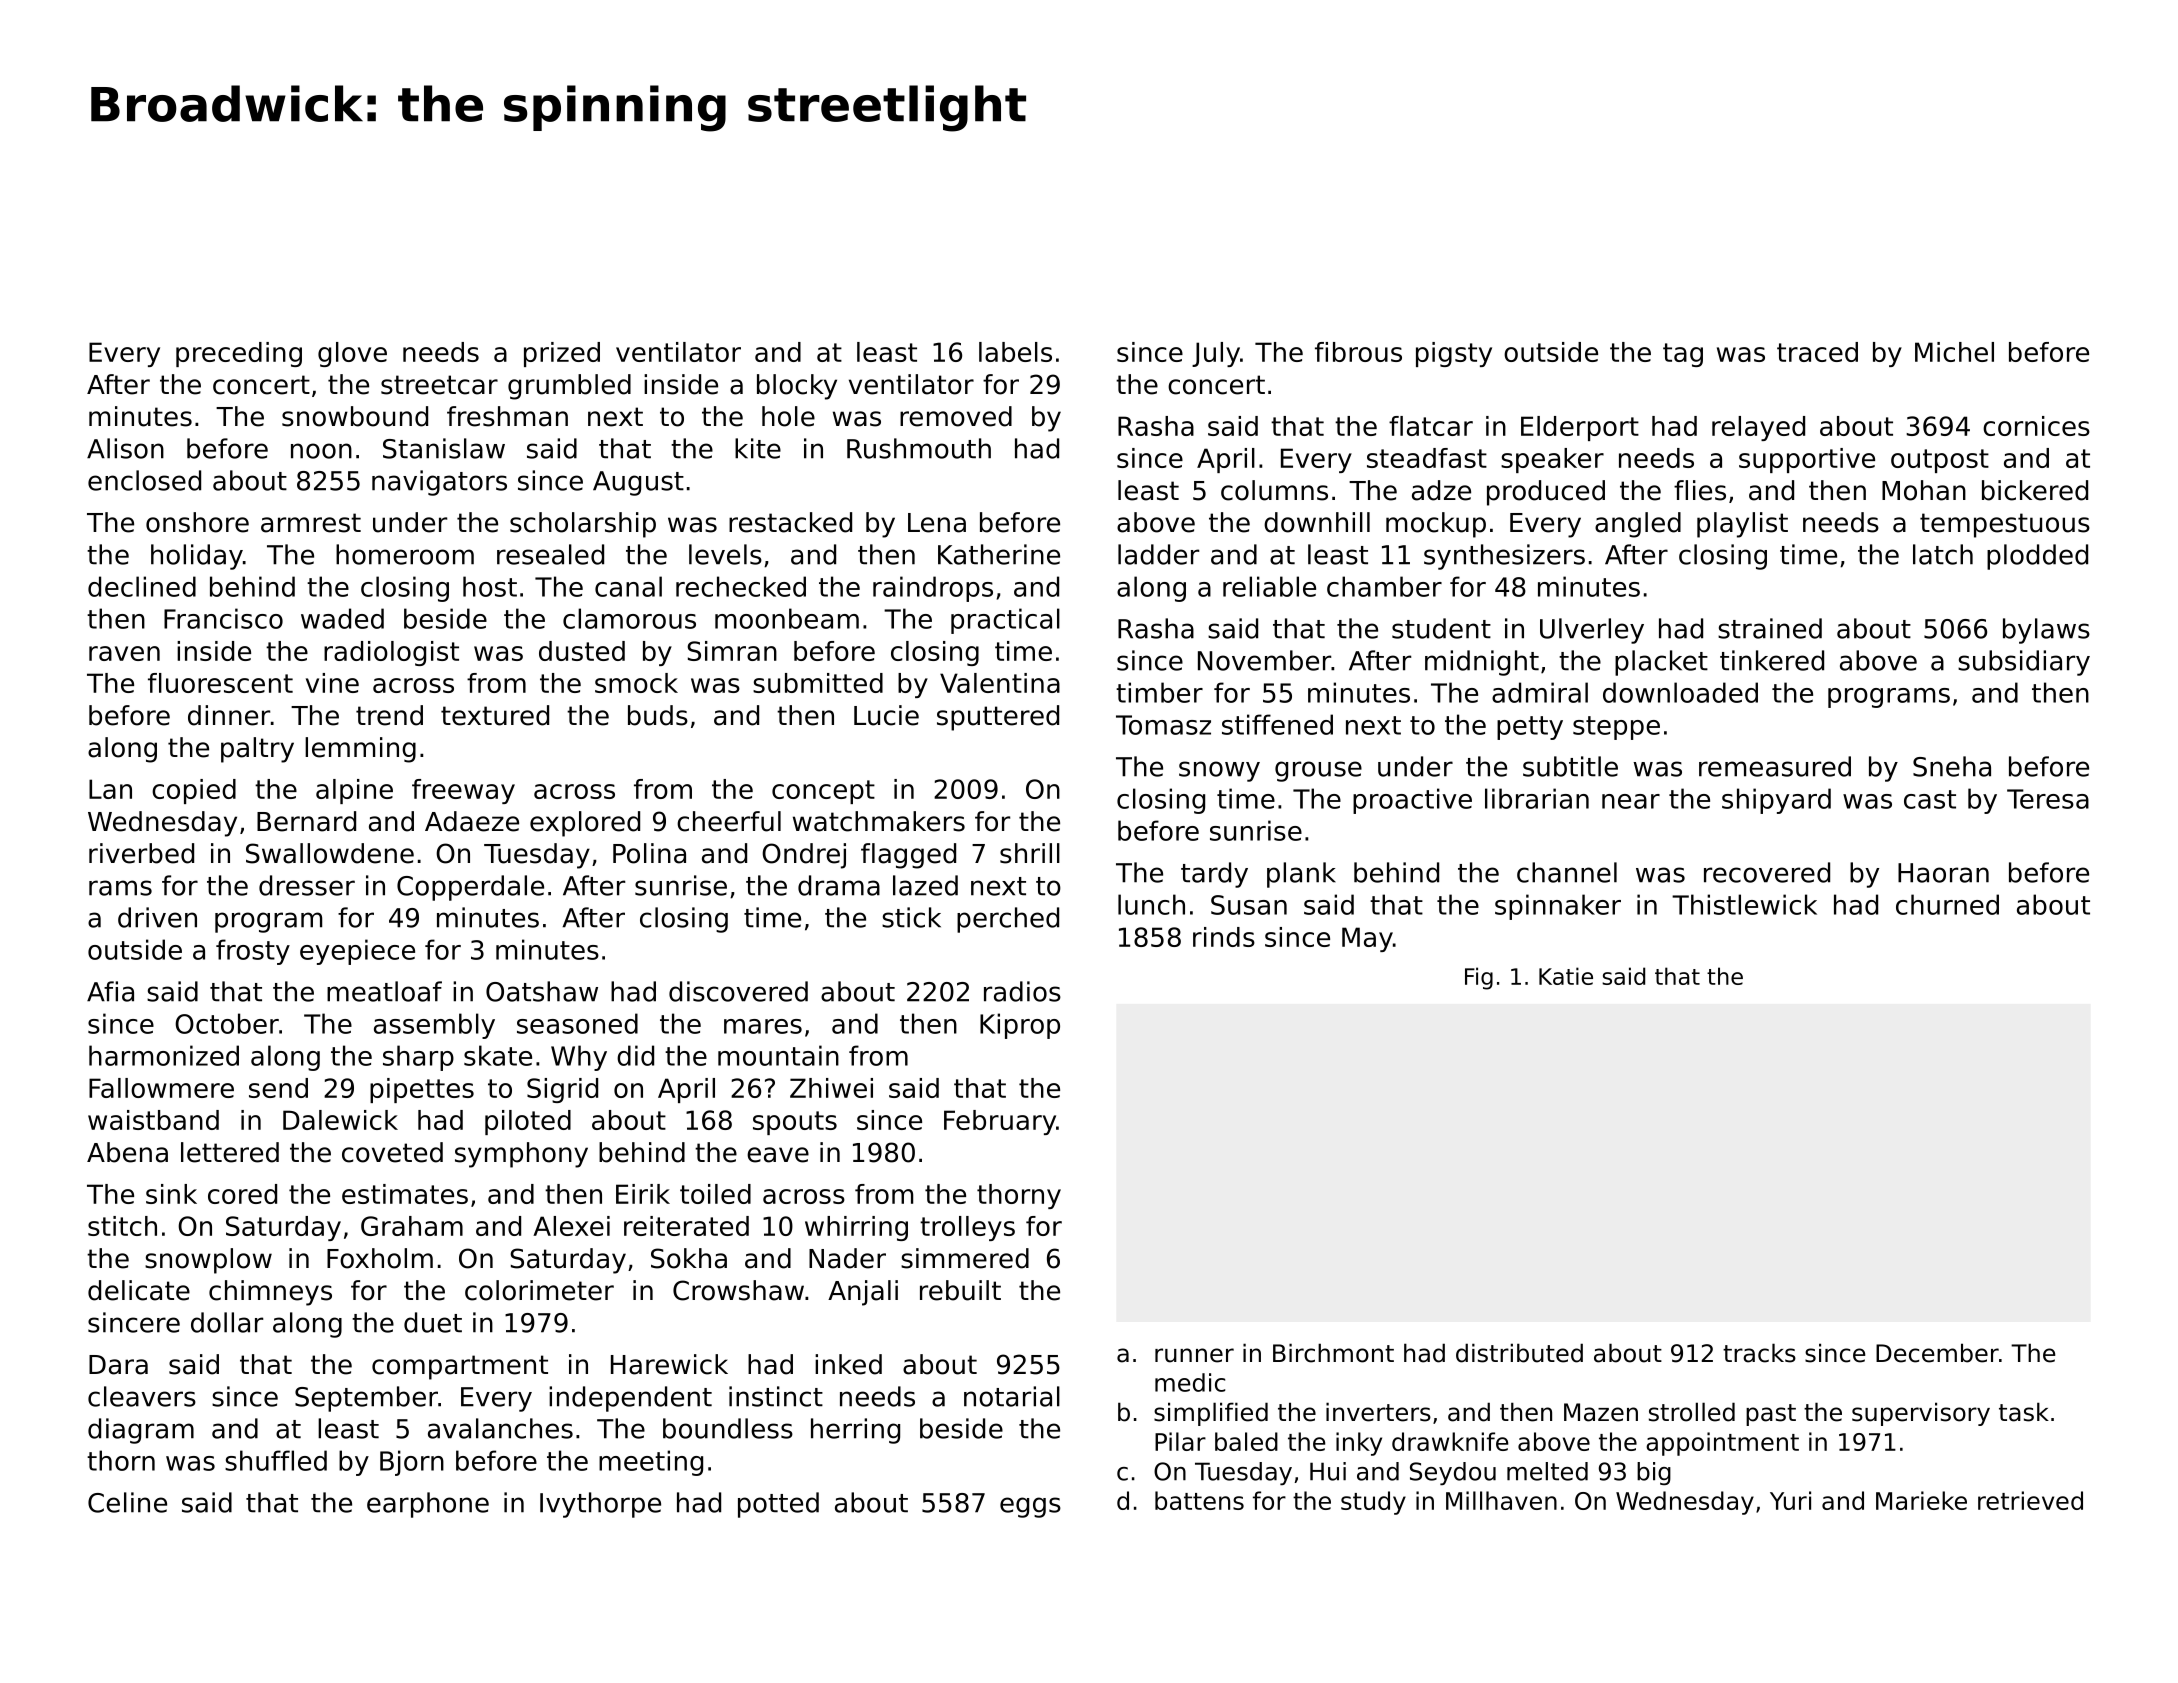  Describe the element at coordinates (1776, 801) in the document. I see `shipyard` at that location.
